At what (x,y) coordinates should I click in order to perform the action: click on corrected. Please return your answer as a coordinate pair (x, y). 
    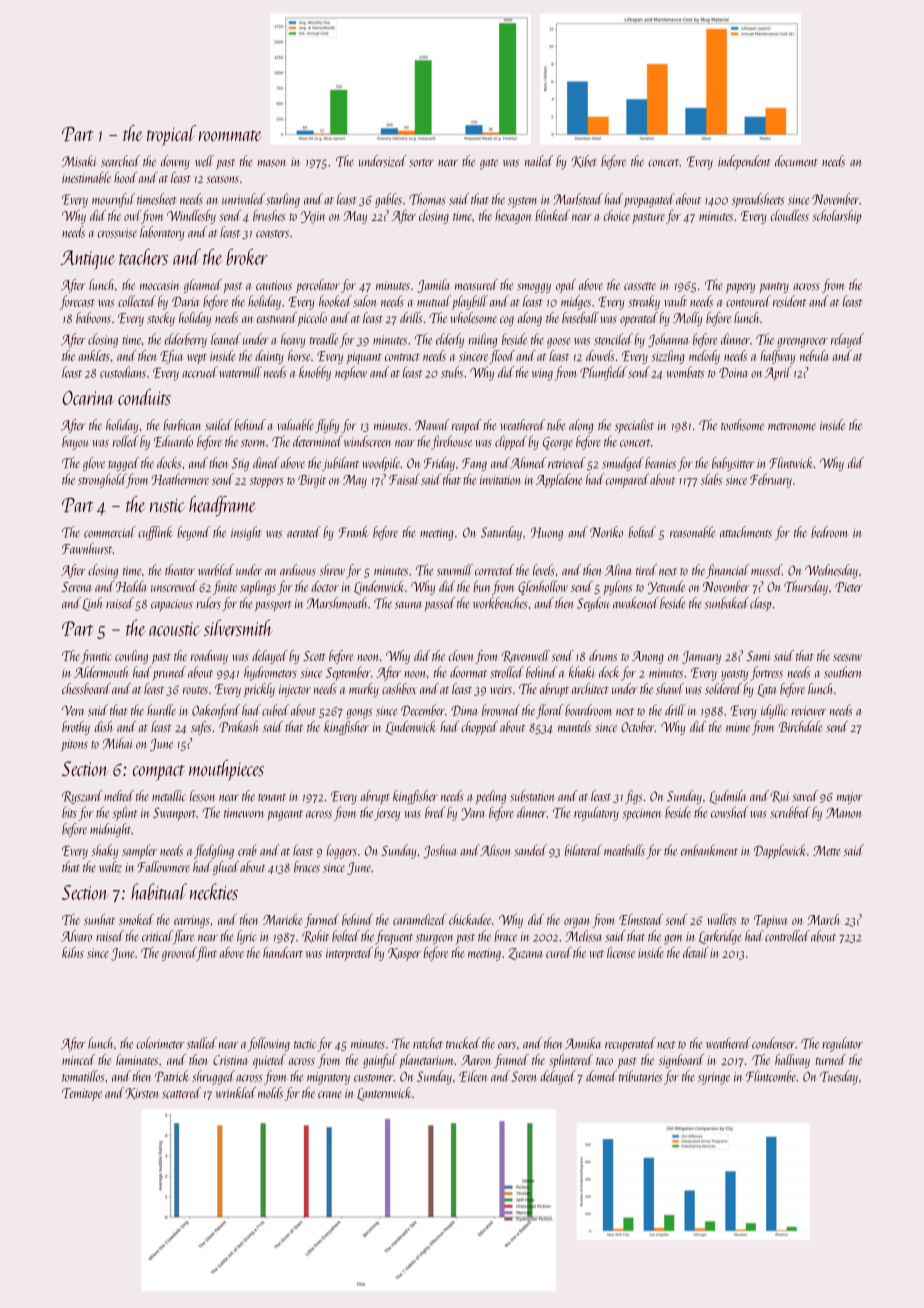
    Looking at the image, I should click on (494, 570).
